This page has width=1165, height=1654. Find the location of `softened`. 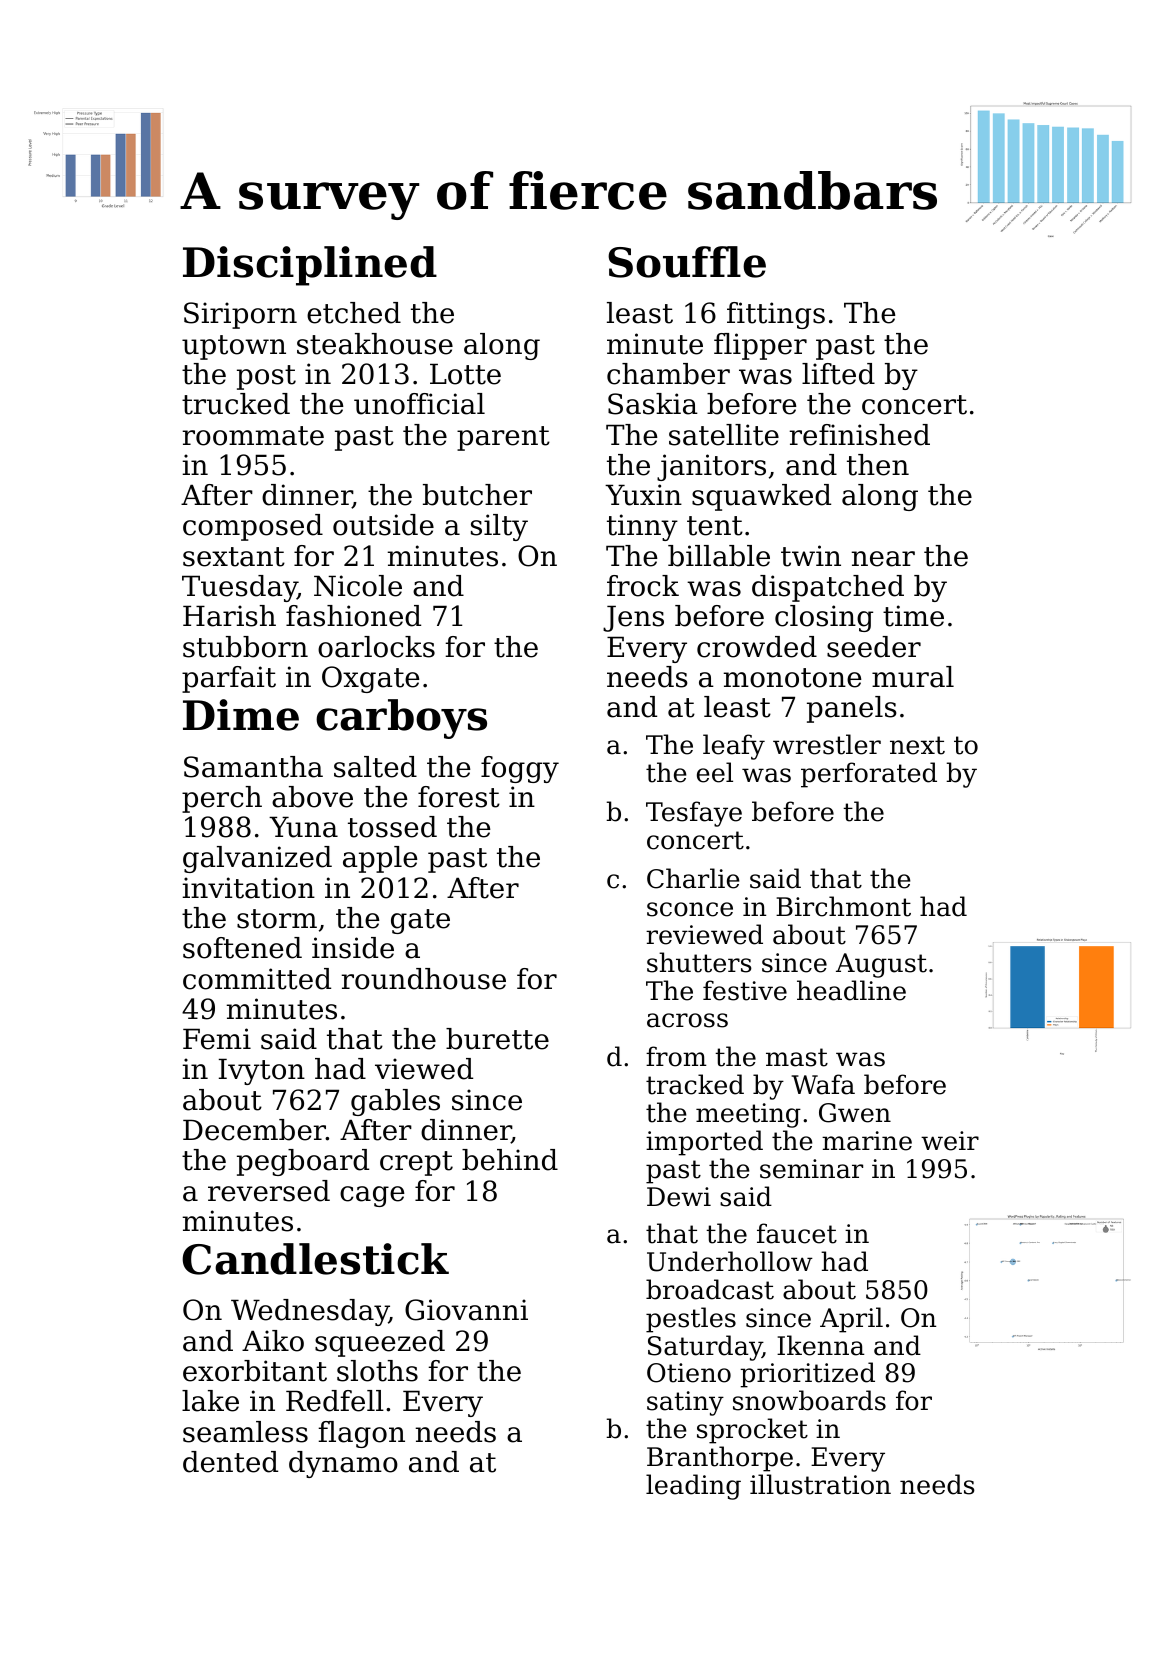

softened is located at coordinates (242, 948).
